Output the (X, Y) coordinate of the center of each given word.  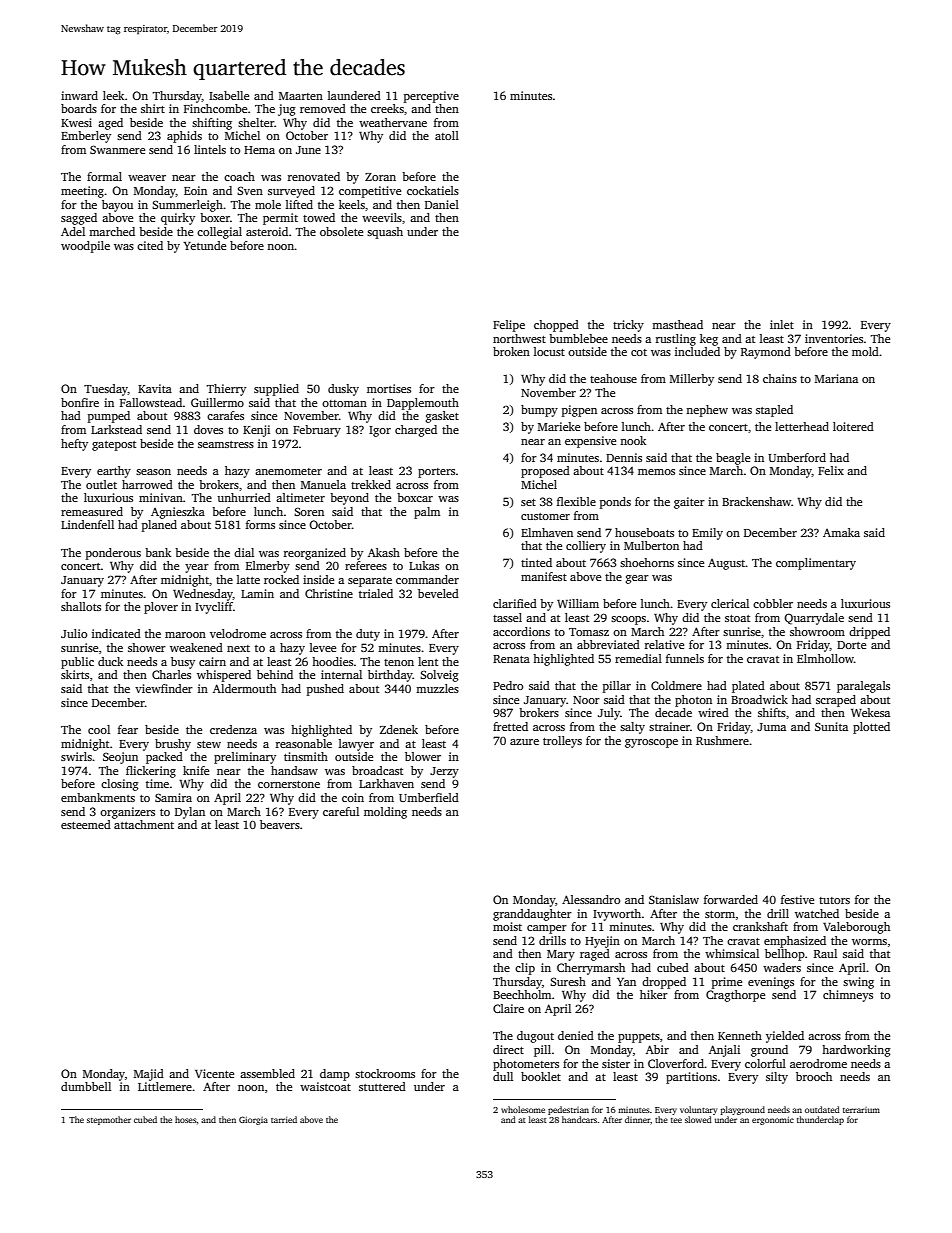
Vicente (214, 1073)
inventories (834, 338)
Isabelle (229, 95)
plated (748, 687)
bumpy (539, 411)
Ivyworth (617, 915)
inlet (782, 324)
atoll (447, 135)
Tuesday (106, 390)
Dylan (190, 813)
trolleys (562, 742)
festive (797, 899)
